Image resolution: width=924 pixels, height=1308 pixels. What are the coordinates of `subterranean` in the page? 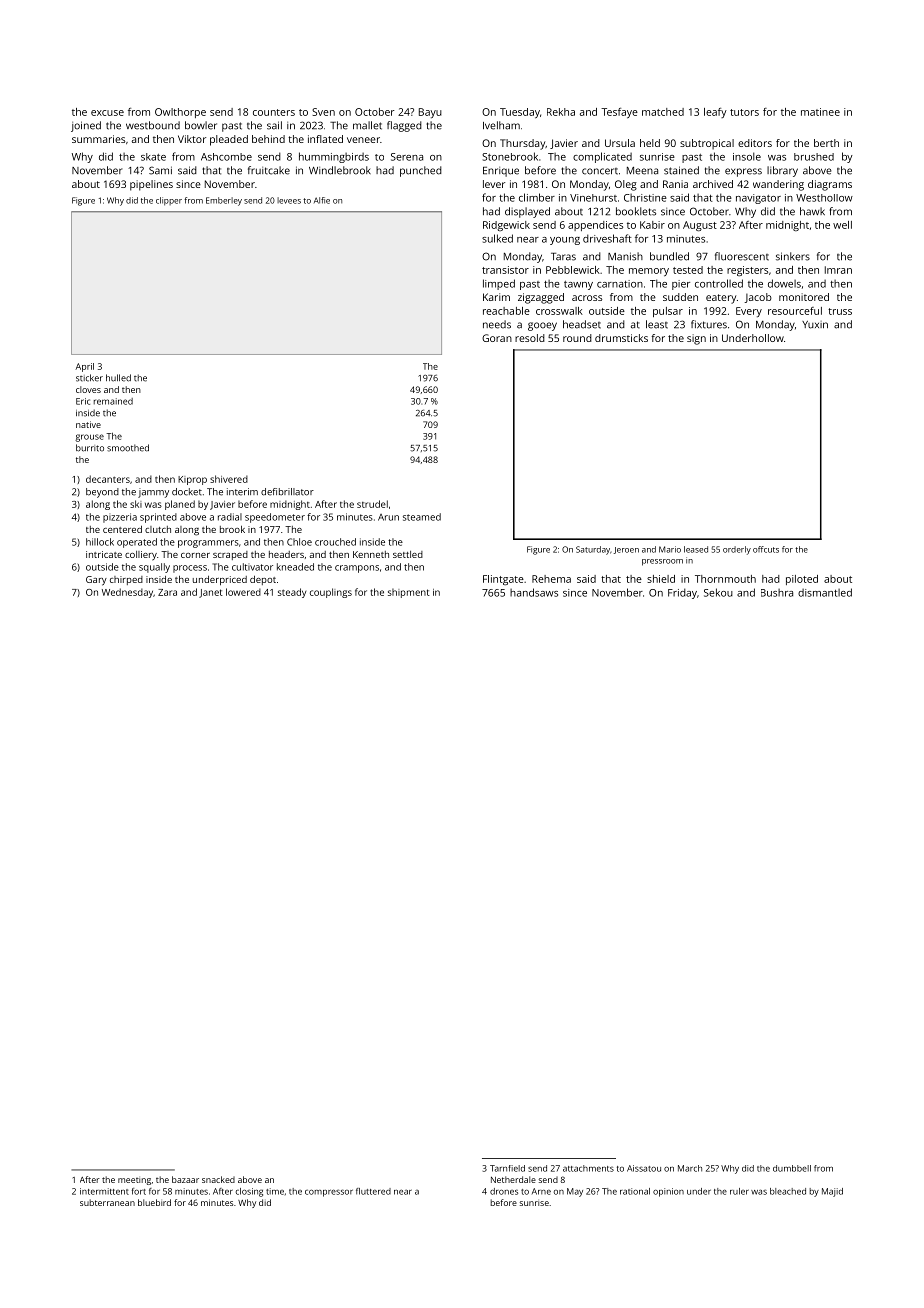 It's located at (107, 1202).
